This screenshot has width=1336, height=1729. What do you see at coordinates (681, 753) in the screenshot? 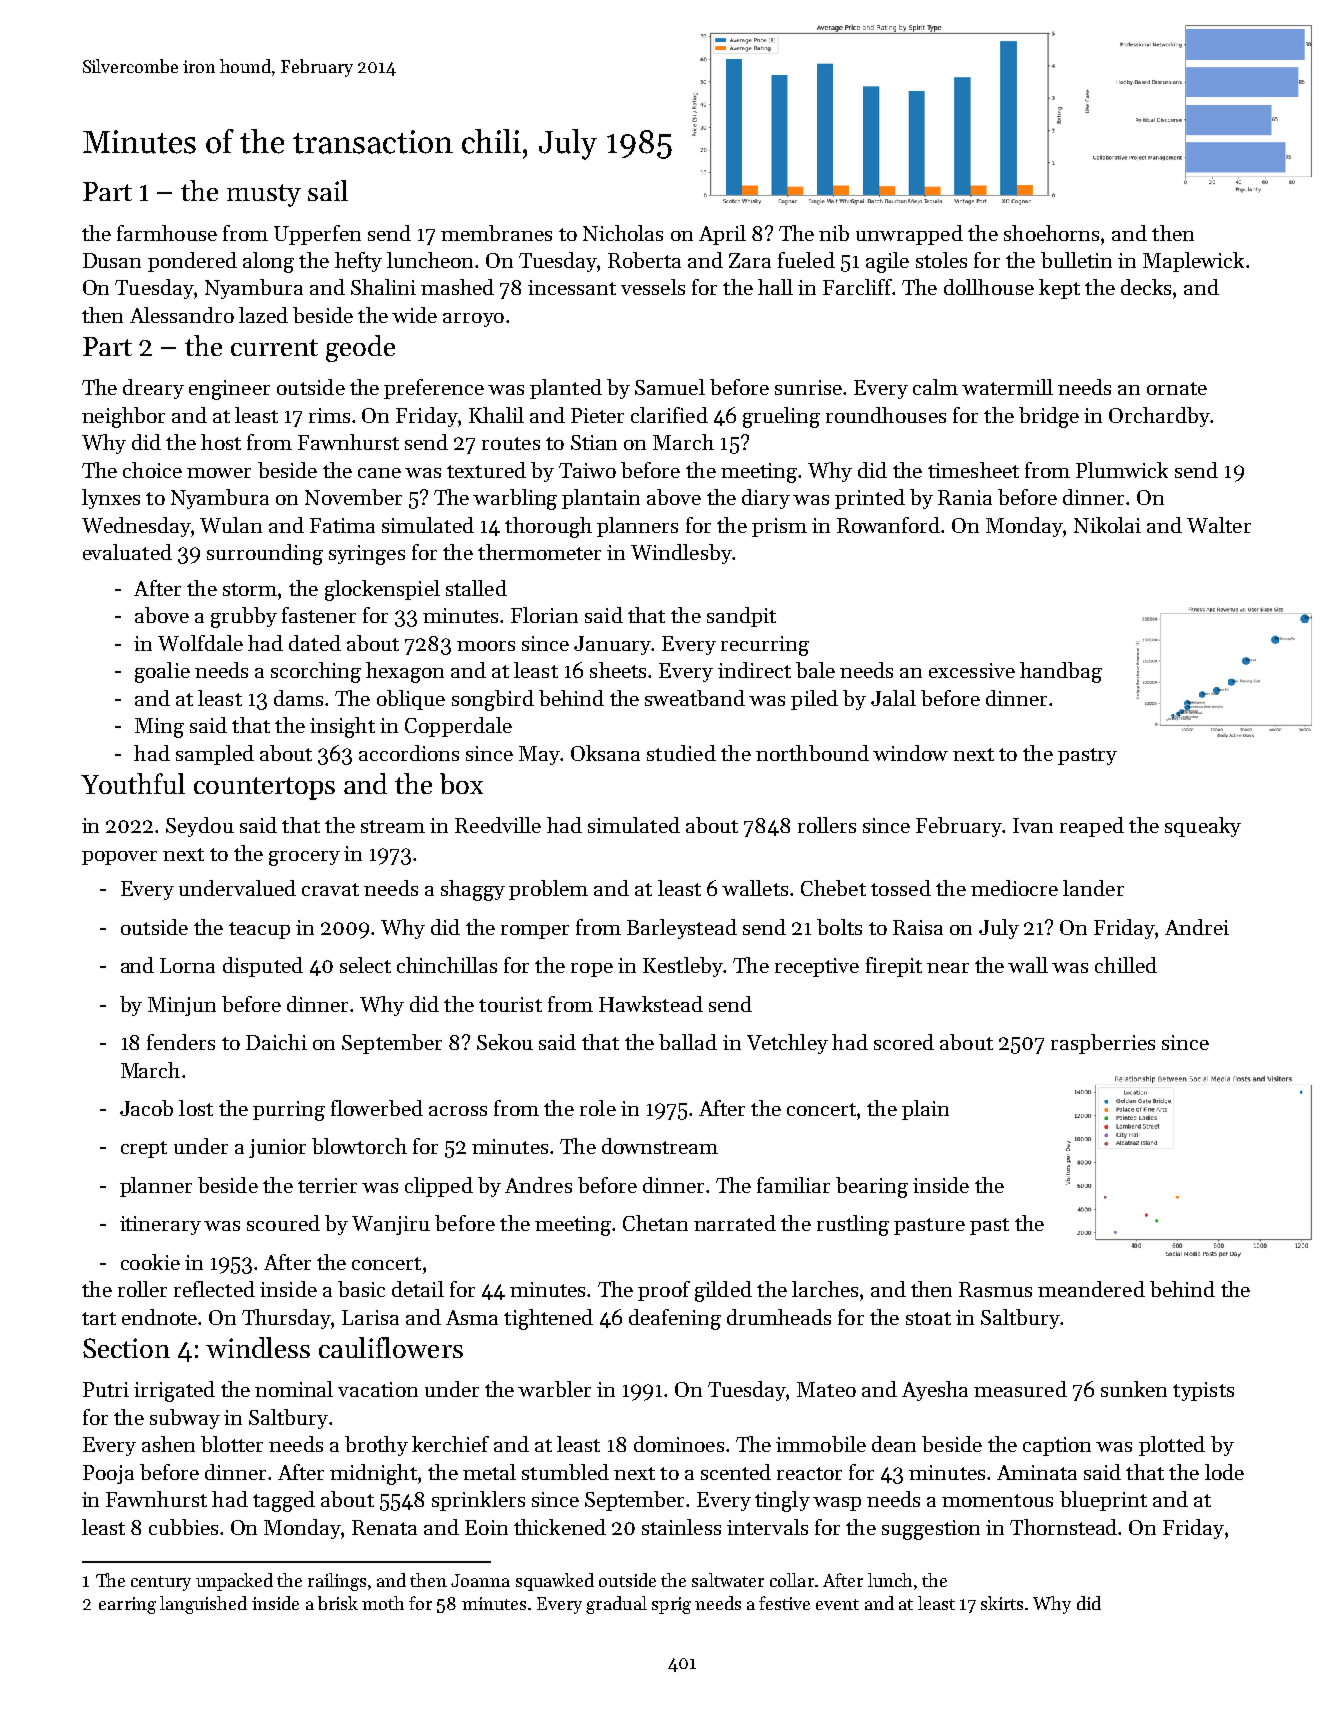
I see `studied` at bounding box center [681, 753].
